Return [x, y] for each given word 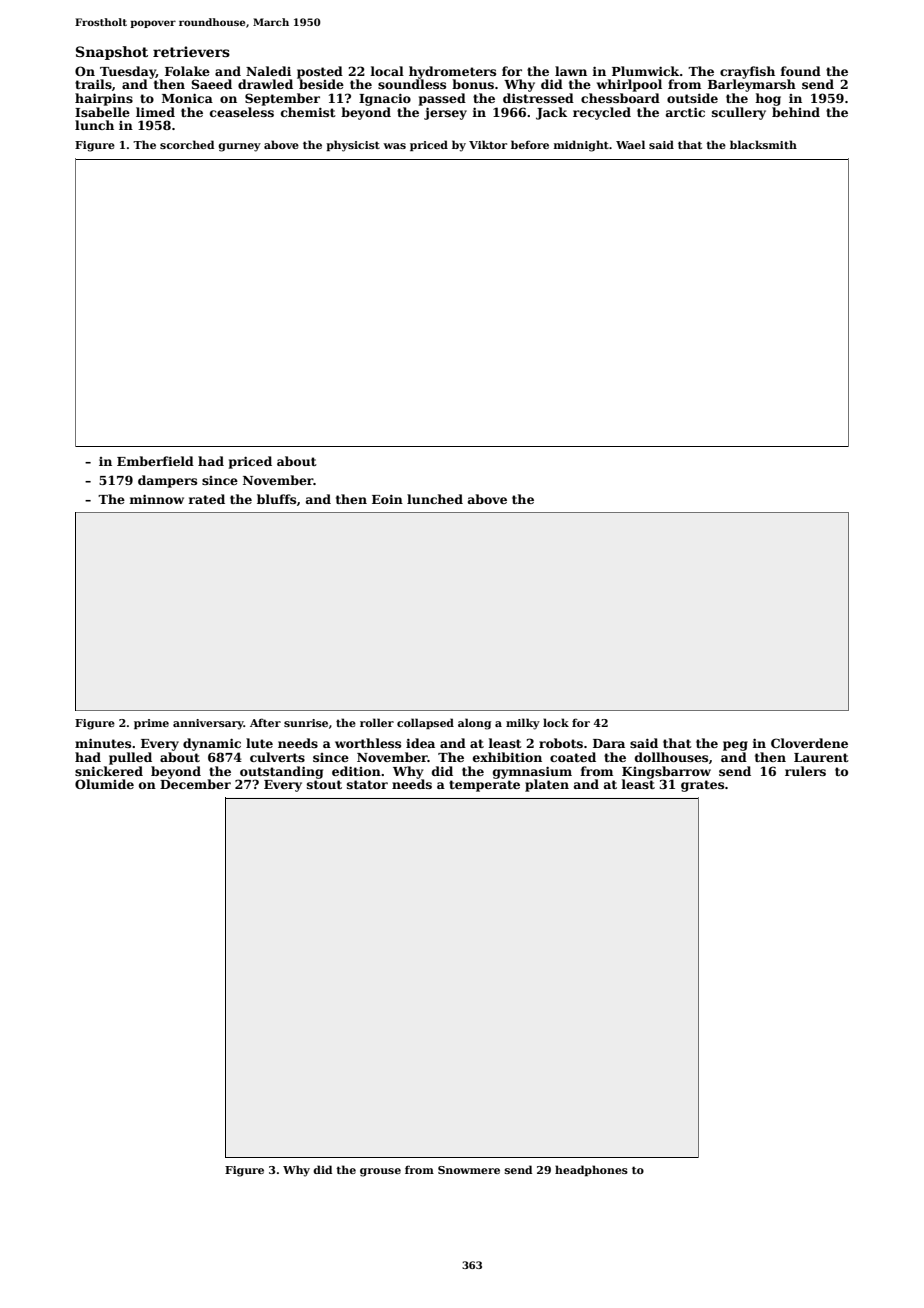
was [394, 146]
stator [367, 784]
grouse [380, 1172]
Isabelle [102, 112]
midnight [581, 146]
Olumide [104, 784]
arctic [685, 112]
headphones [591, 1170]
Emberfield [155, 461]
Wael [630, 144]
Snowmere [469, 1170]
